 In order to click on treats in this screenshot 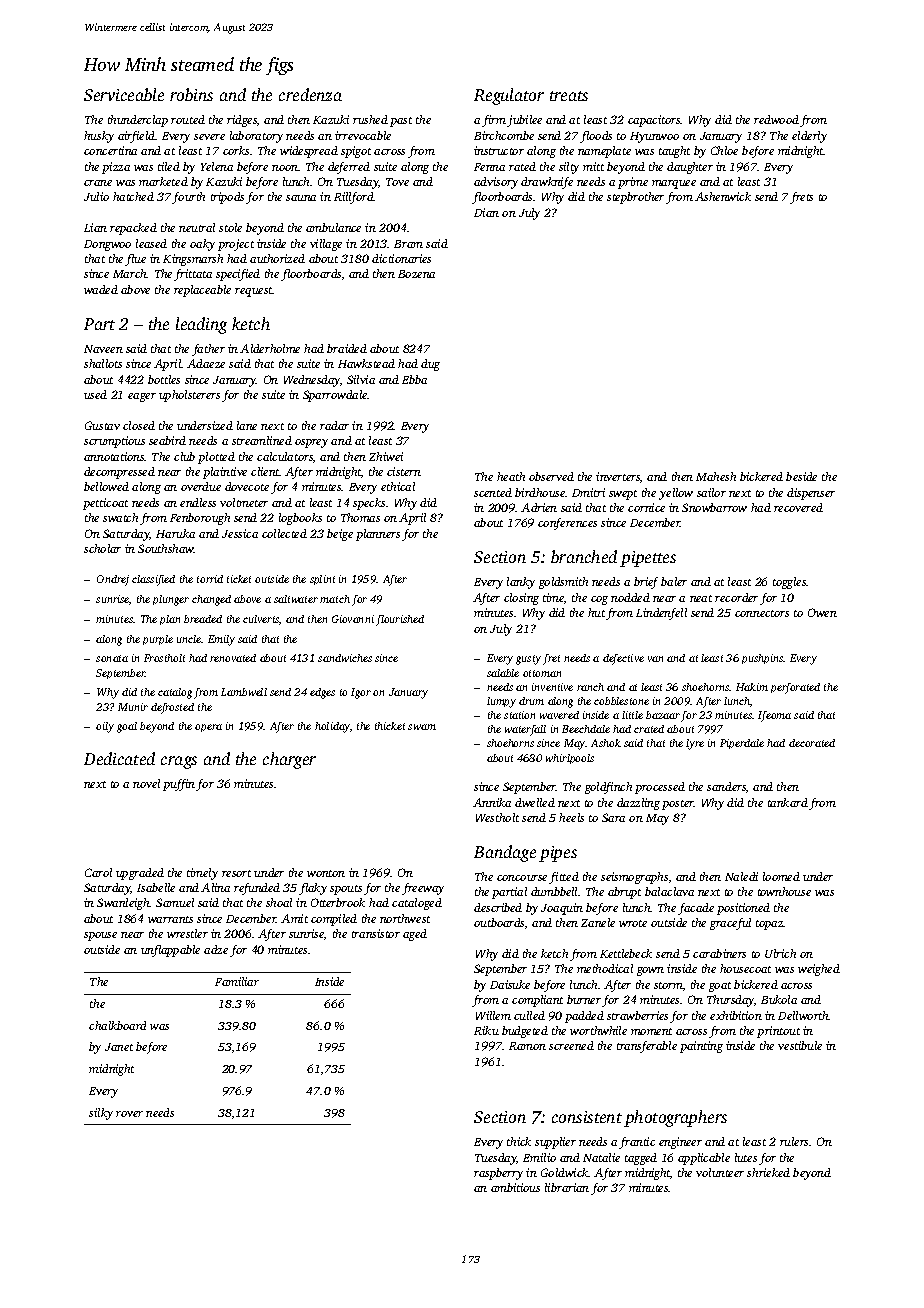, I will do `click(569, 96)`.
